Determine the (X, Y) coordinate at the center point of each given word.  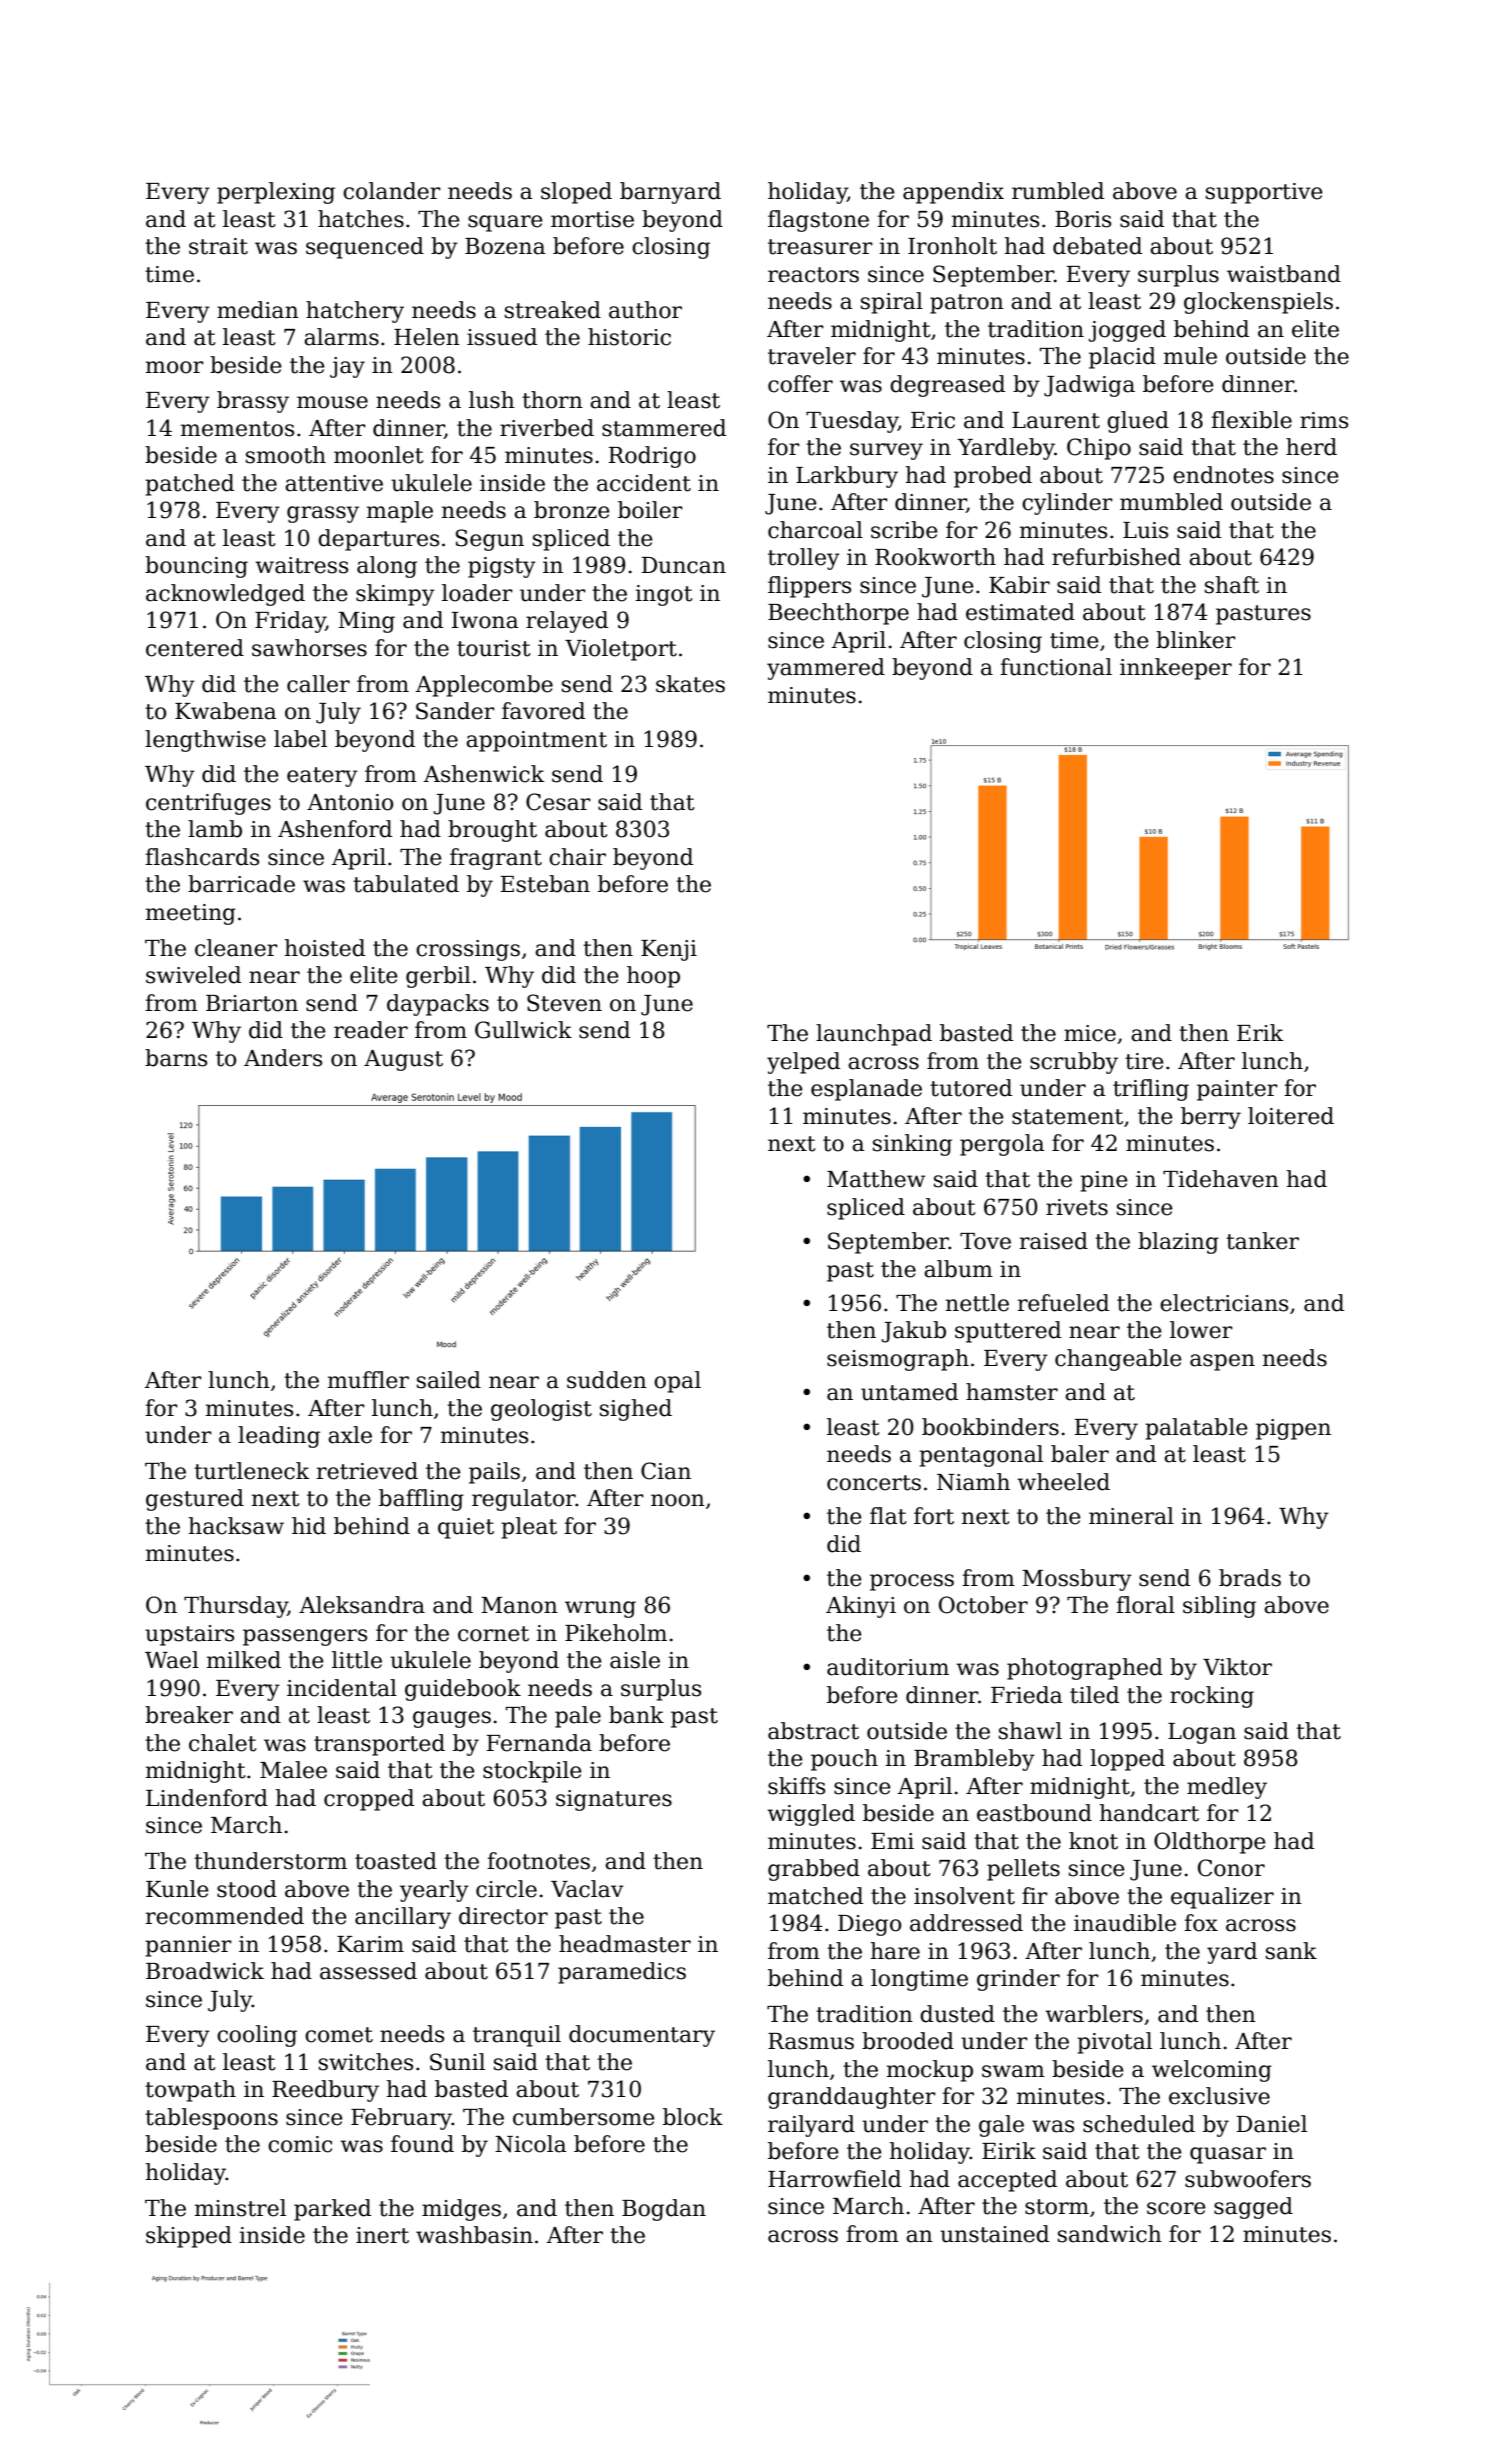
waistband (1284, 274)
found (422, 2144)
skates (690, 684)
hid (309, 1526)
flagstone (818, 221)
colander (392, 191)
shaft (1232, 585)
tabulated (406, 884)
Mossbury (1077, 1580)
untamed (909, 1392)
